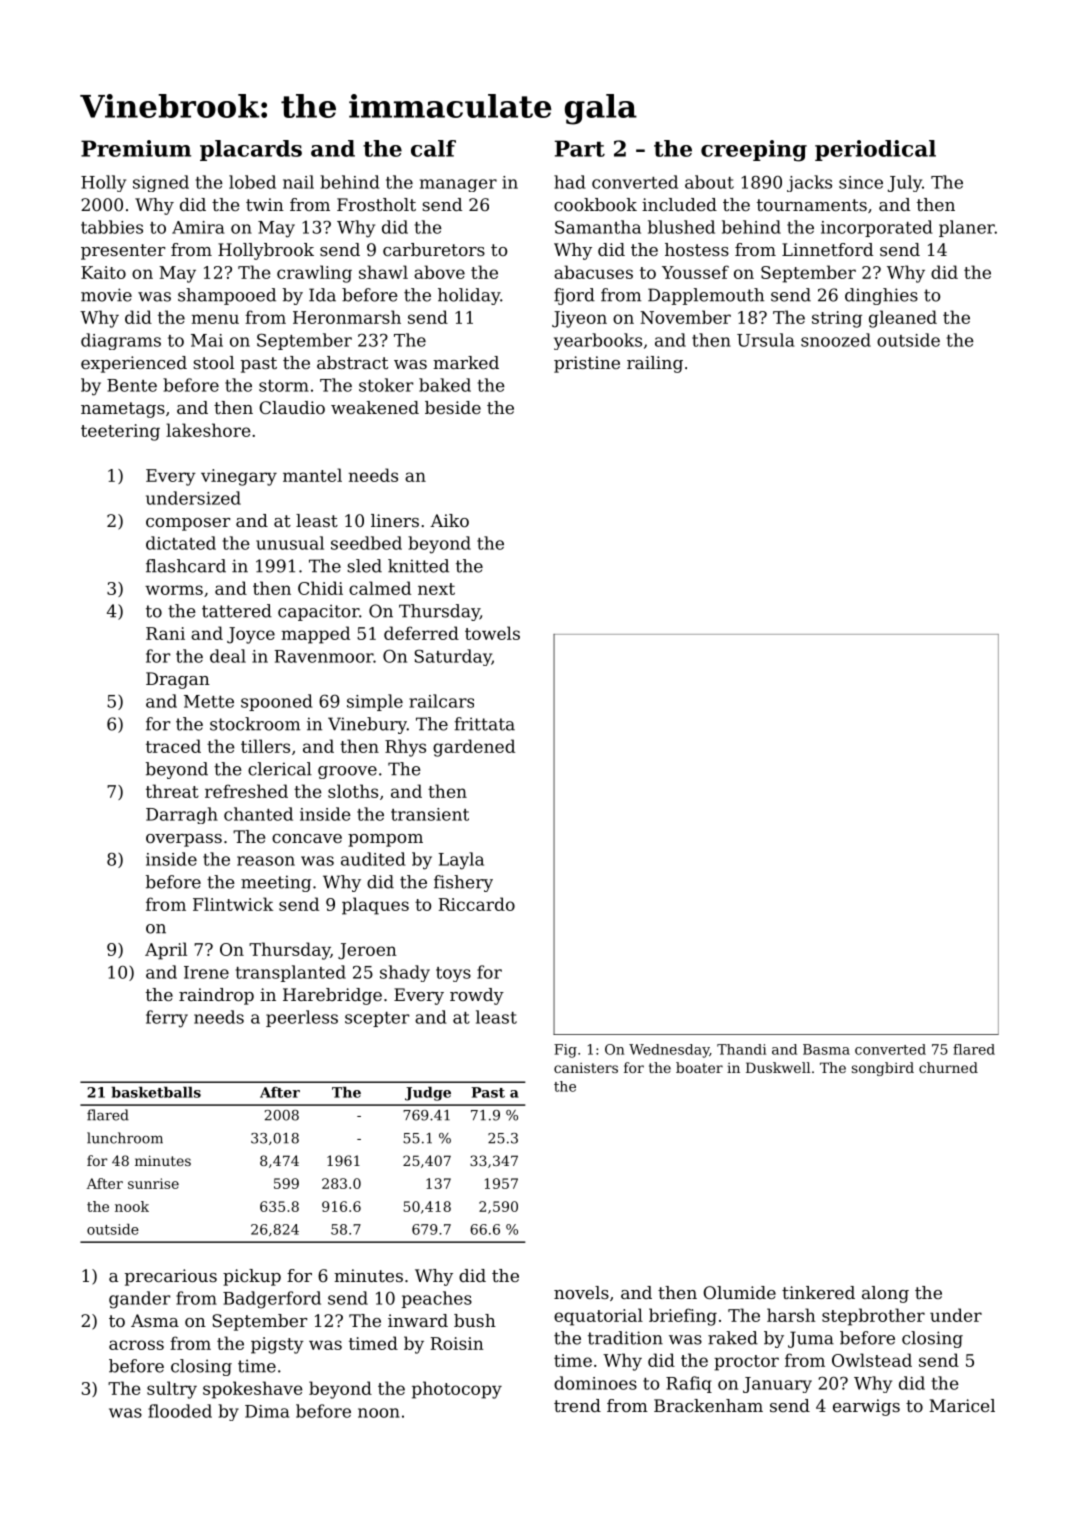  What do you see at coordinates (836, 340) in the screenshot?
I see `snoozed` at bounding box center [836, 340].
